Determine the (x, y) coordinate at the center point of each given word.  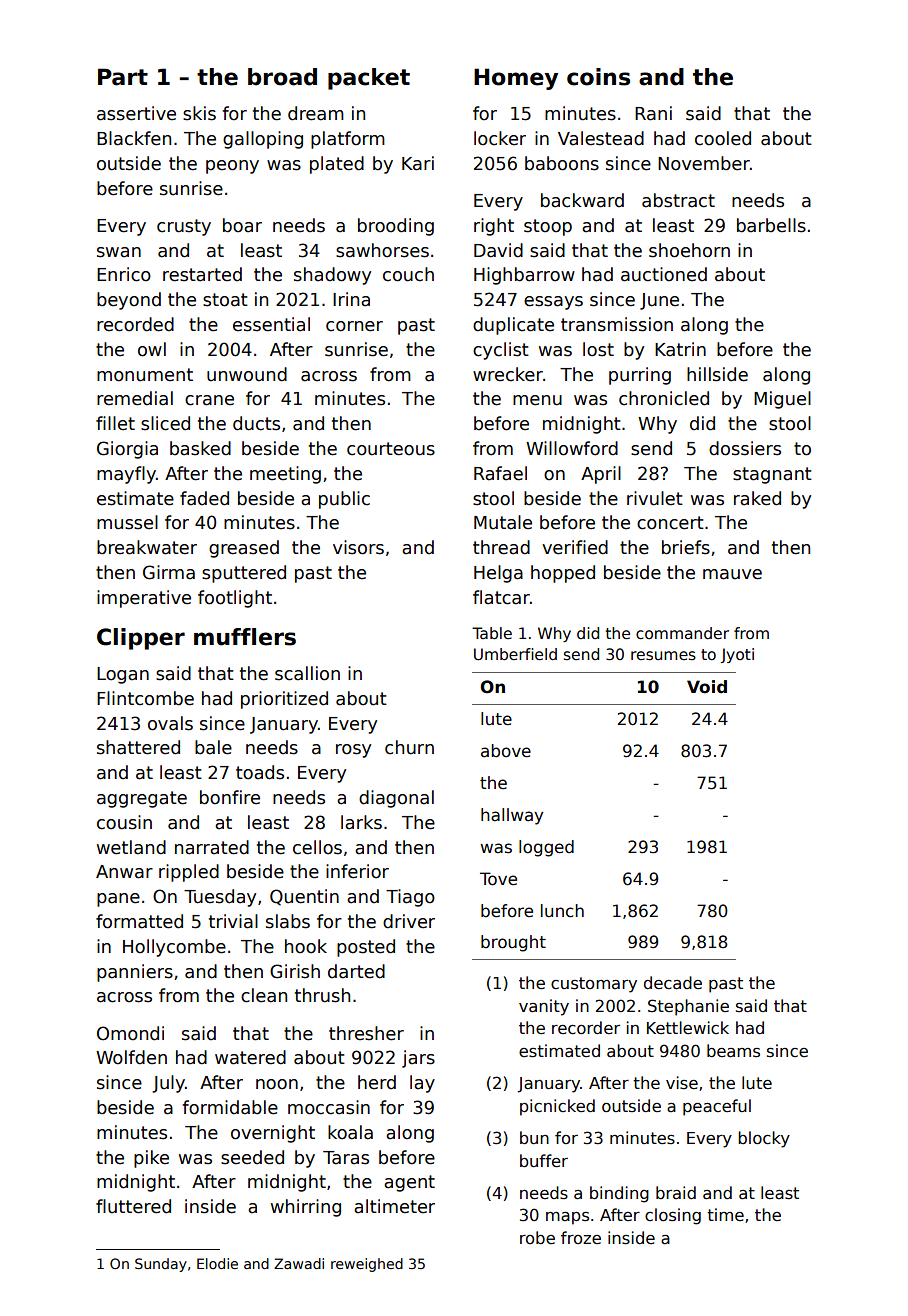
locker (500, 138)
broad (282, 77)
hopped (563, 574)
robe (537, 1237)
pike (151, 1159)
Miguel (782, 400)
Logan (123, 675)
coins (598, 77)
